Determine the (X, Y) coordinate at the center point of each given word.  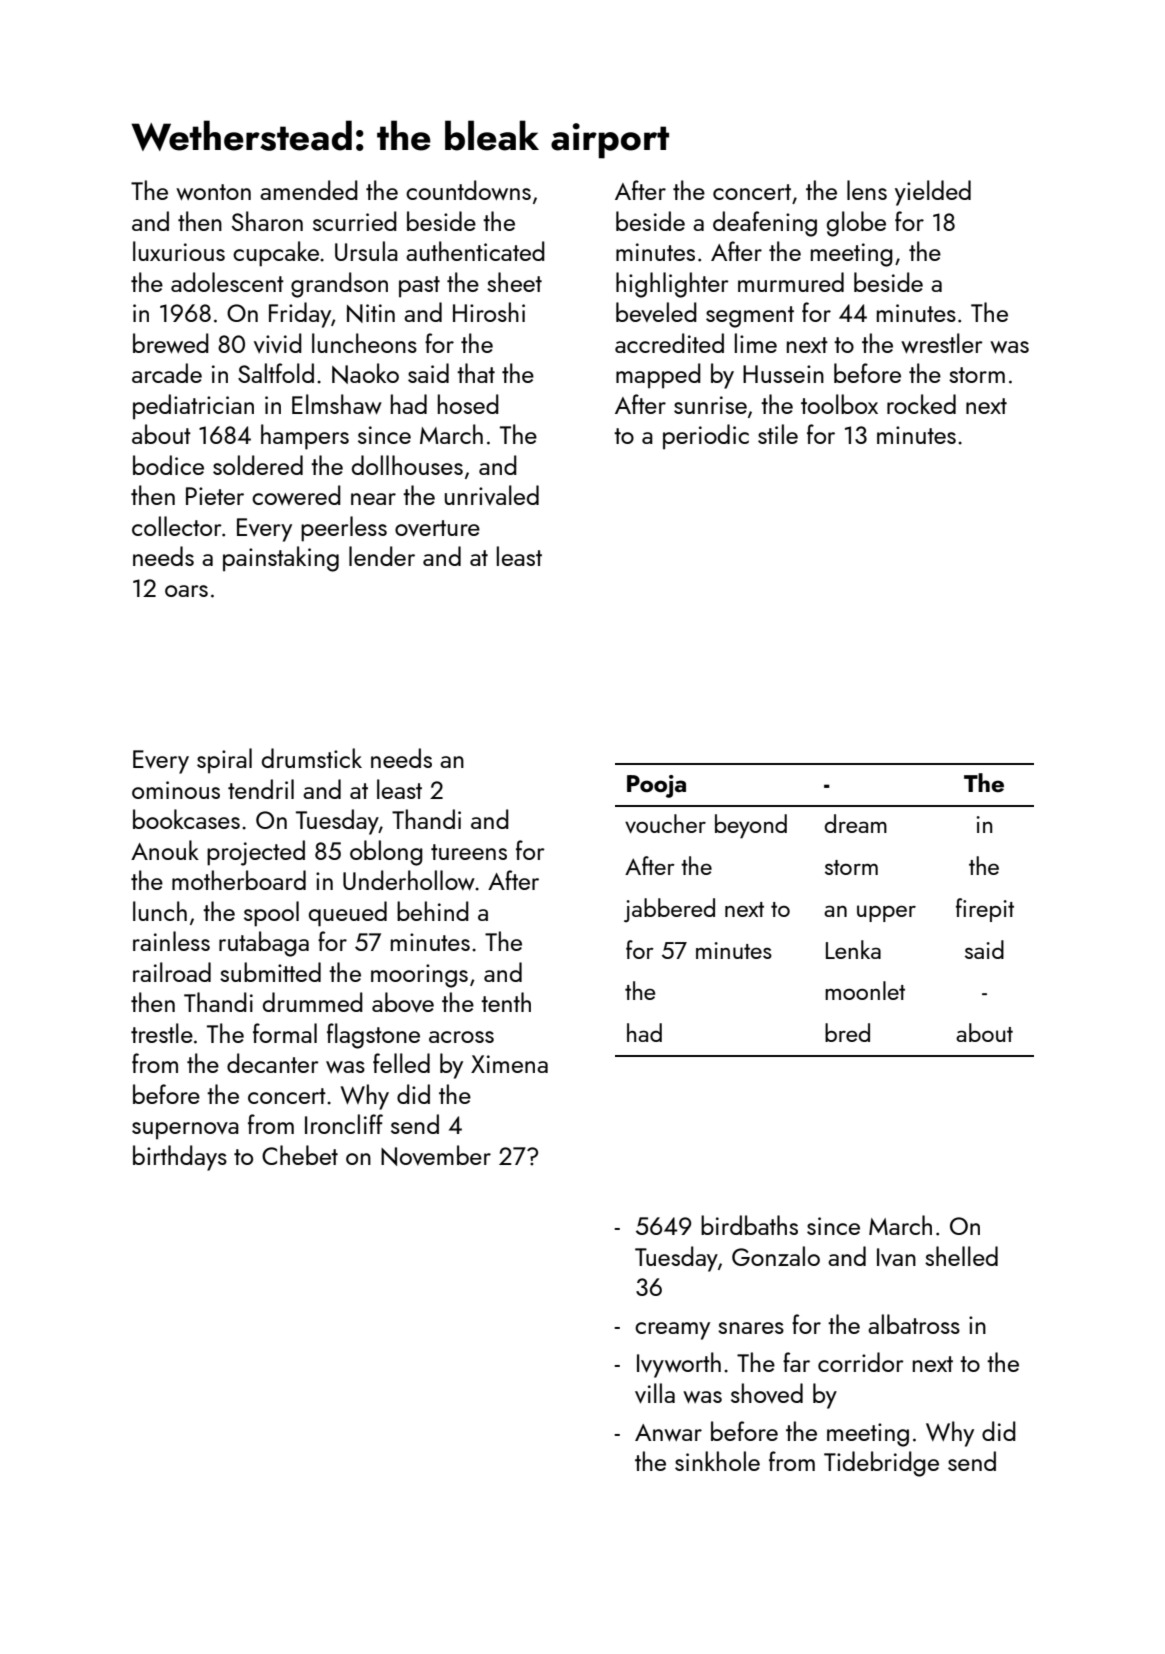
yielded (933, 193)
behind (433, 911)
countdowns (468, 190)
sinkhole (717, 1461)
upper (886, 913)
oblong (386, 853)
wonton (213, 192)
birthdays (180, 1158)
